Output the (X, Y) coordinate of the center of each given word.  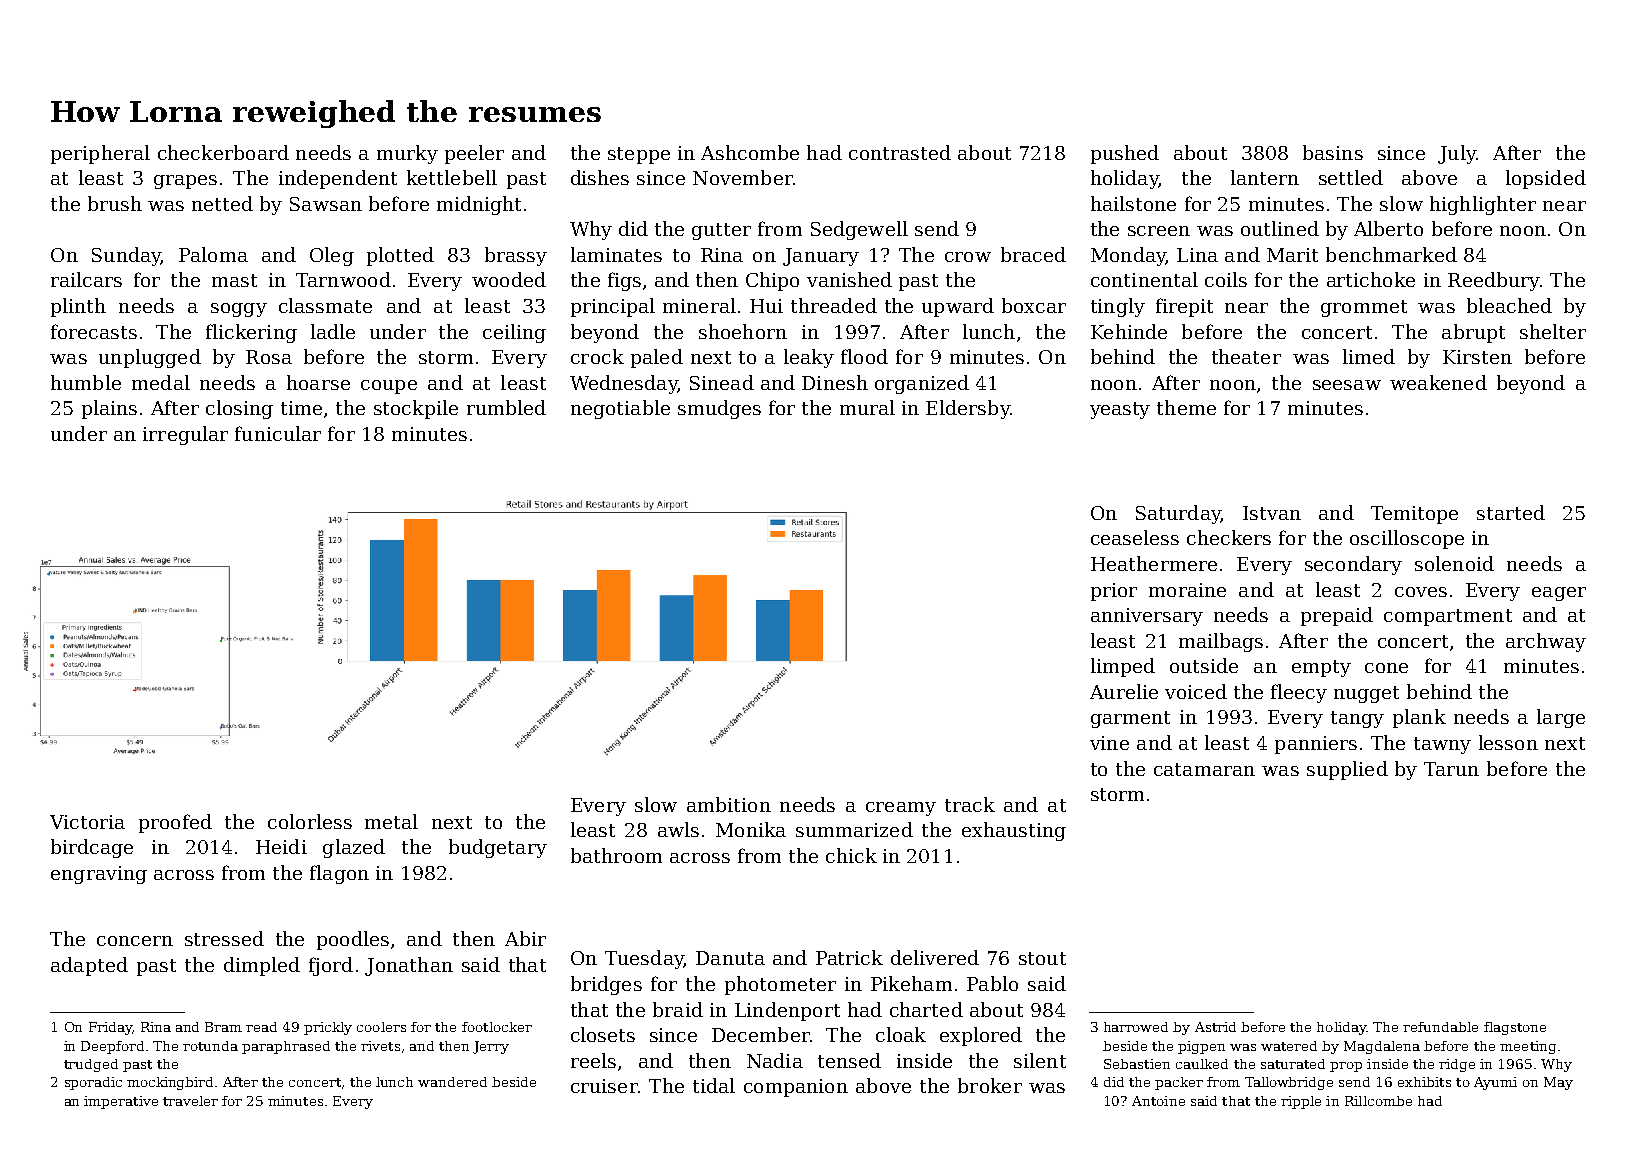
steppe (639, 155)
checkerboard (223, 152)
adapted (89, 966)
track (970, 804)
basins (1333, 152)
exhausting (1014, 831)
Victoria (87, 822)
